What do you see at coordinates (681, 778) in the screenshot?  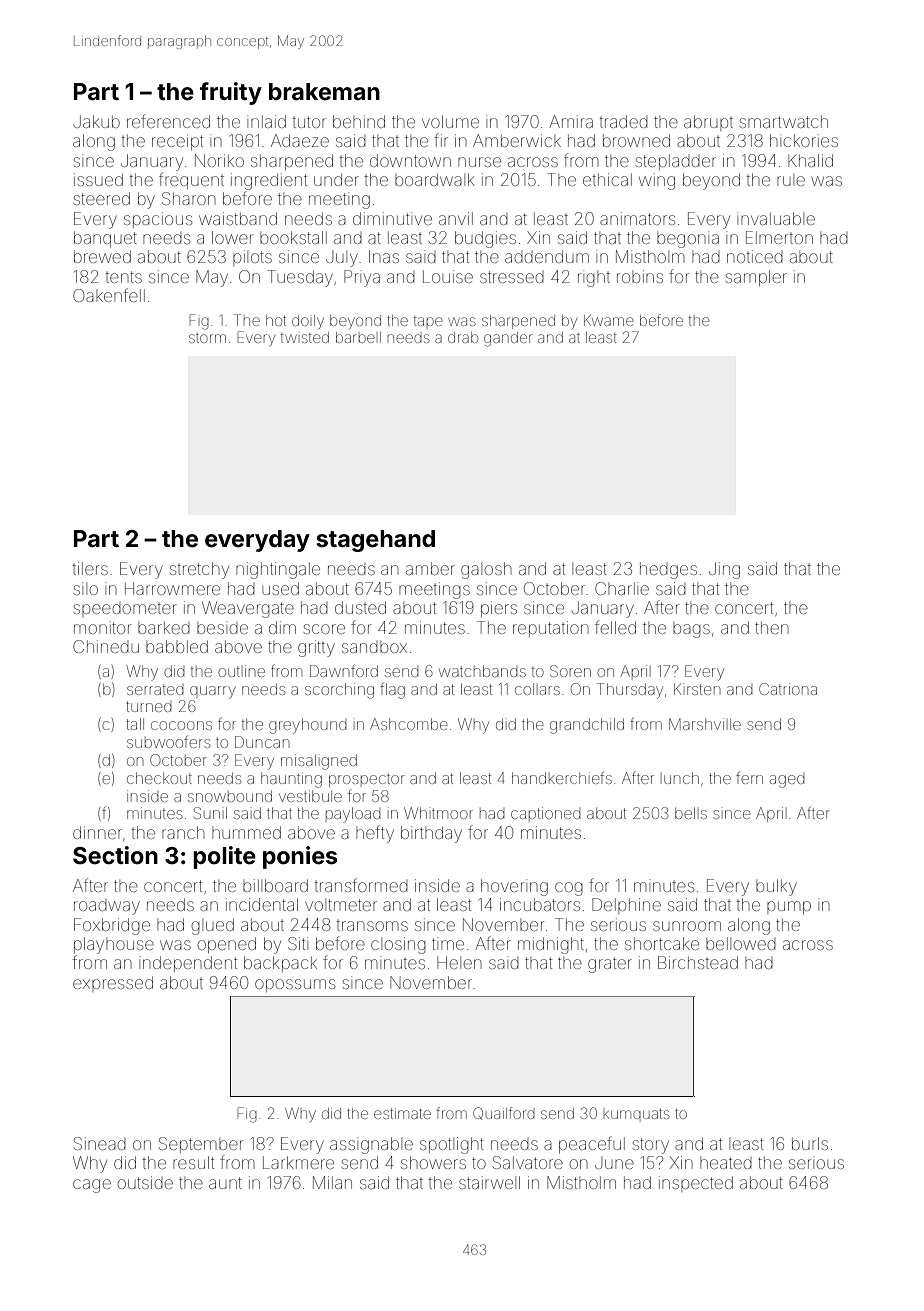 I see `lunch` at bounding box center [681, 778].
